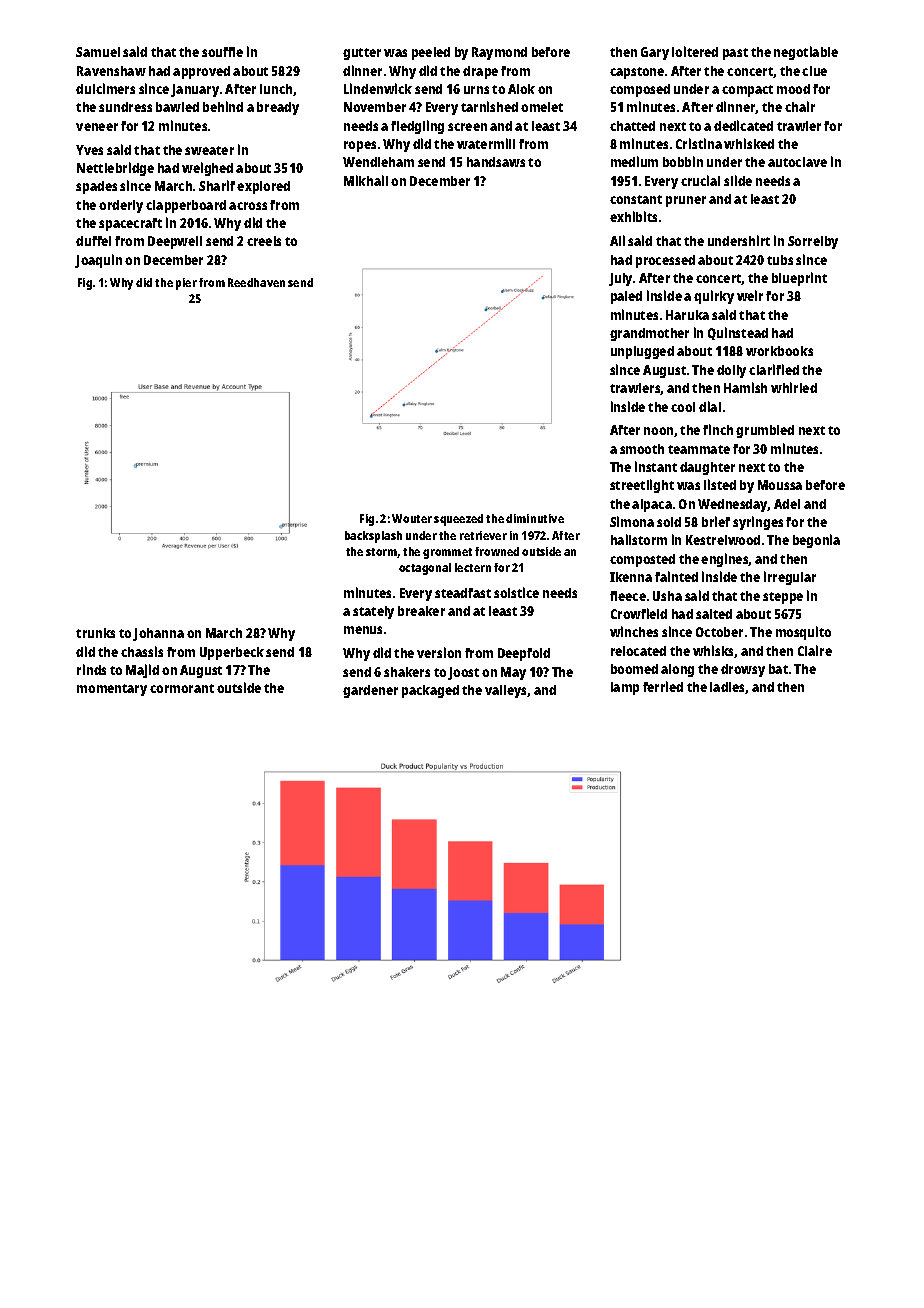 This page has width=924, height=1308. What do you see at coordinates (112, 690) in the page?
I see `momentary` at bounding box center [112, 690].
